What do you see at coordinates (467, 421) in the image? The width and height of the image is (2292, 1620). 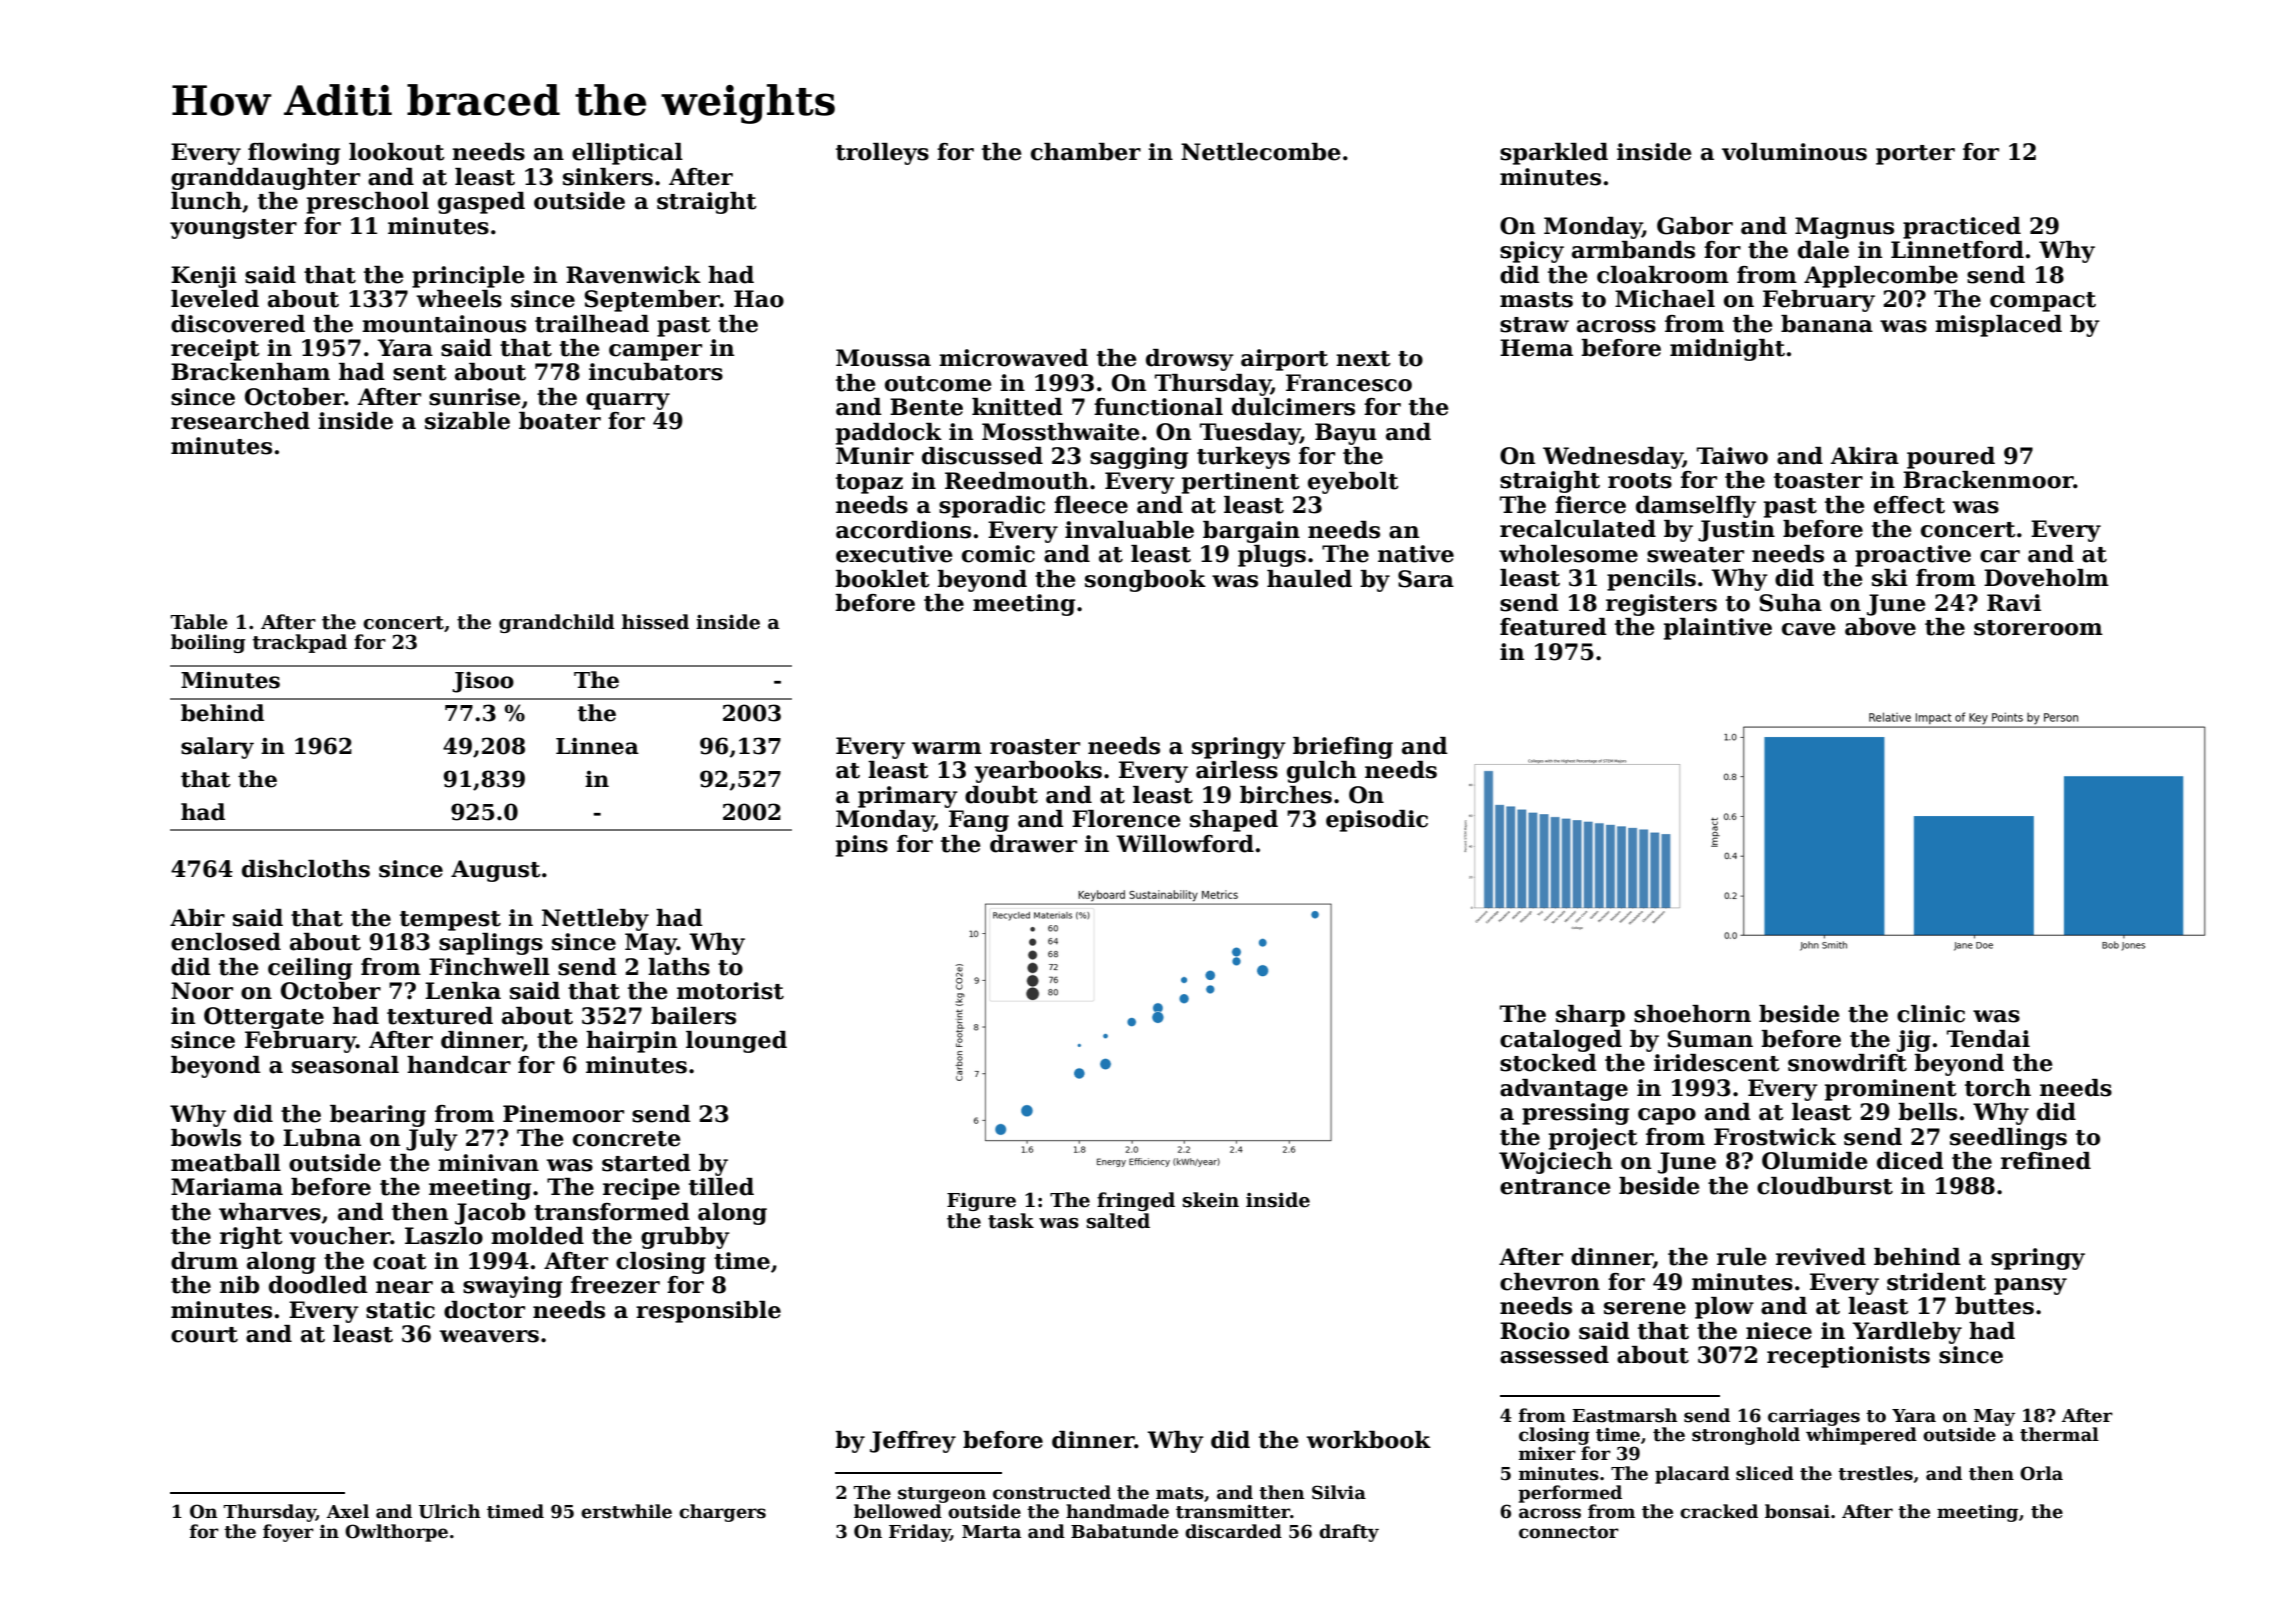 I see `sizable` at bounding box center [467, 421].
